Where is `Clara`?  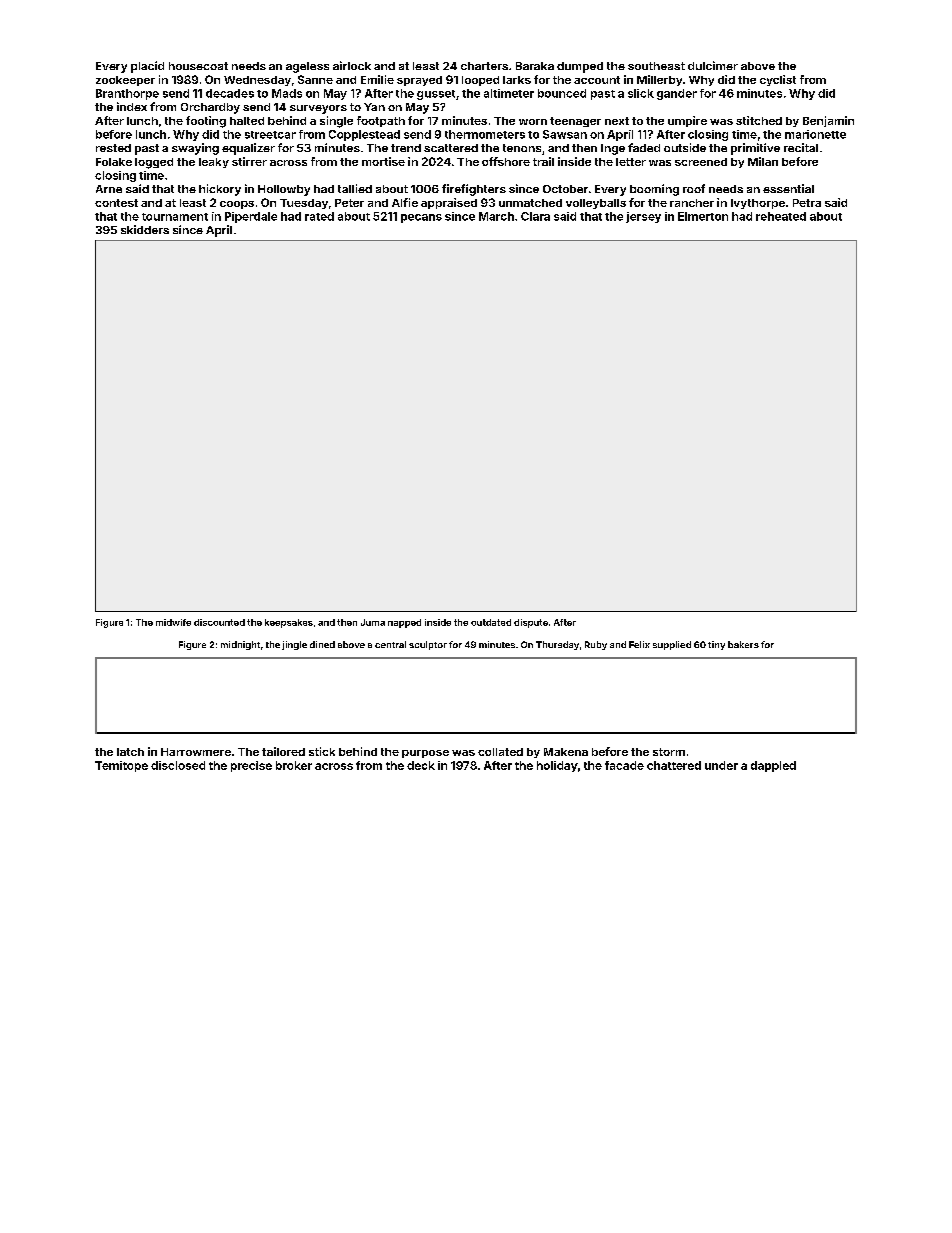 Clara is located at coordinates (535, 216).
